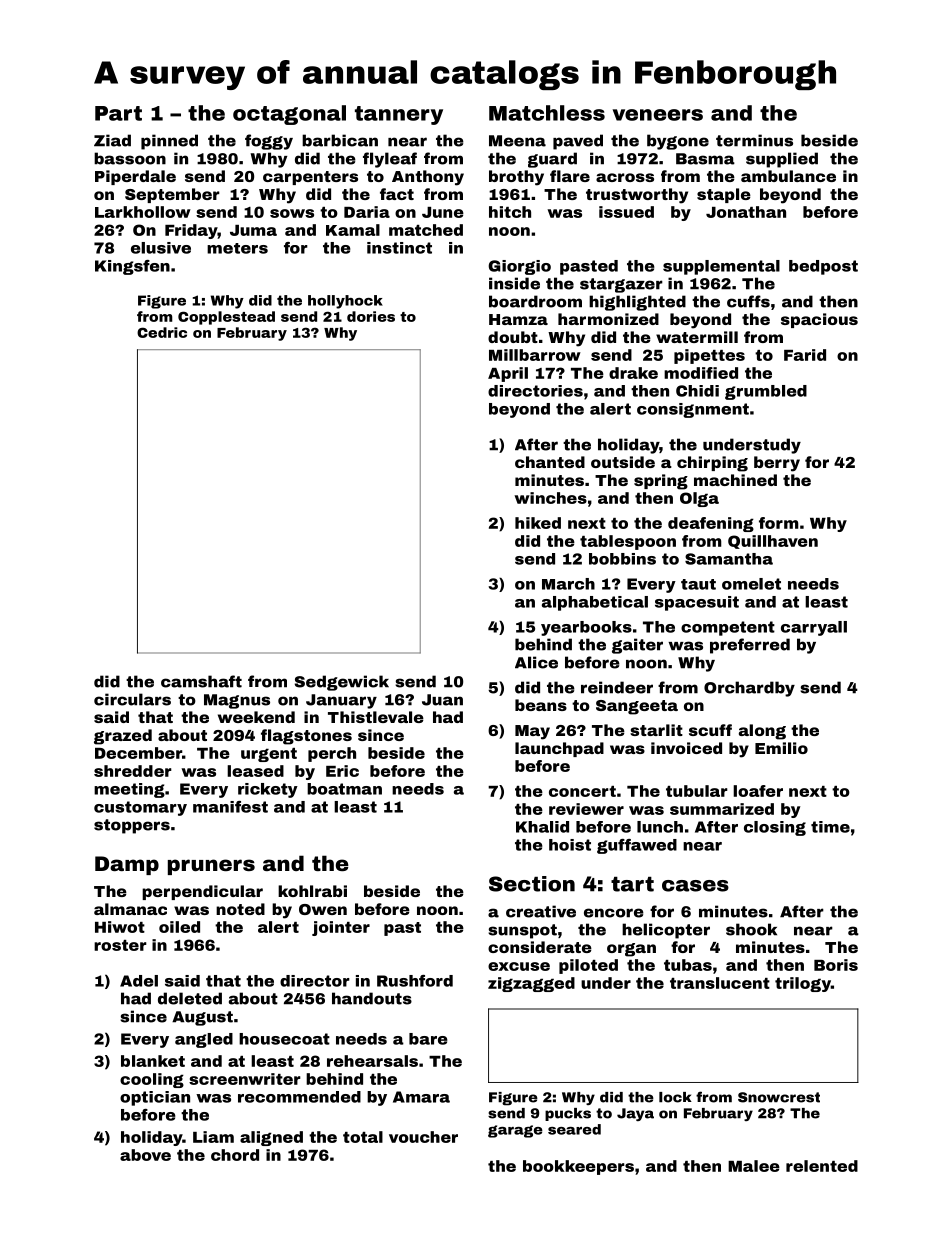 The image size is (952, 1233). I want to click on beans, so click(541, 705).
